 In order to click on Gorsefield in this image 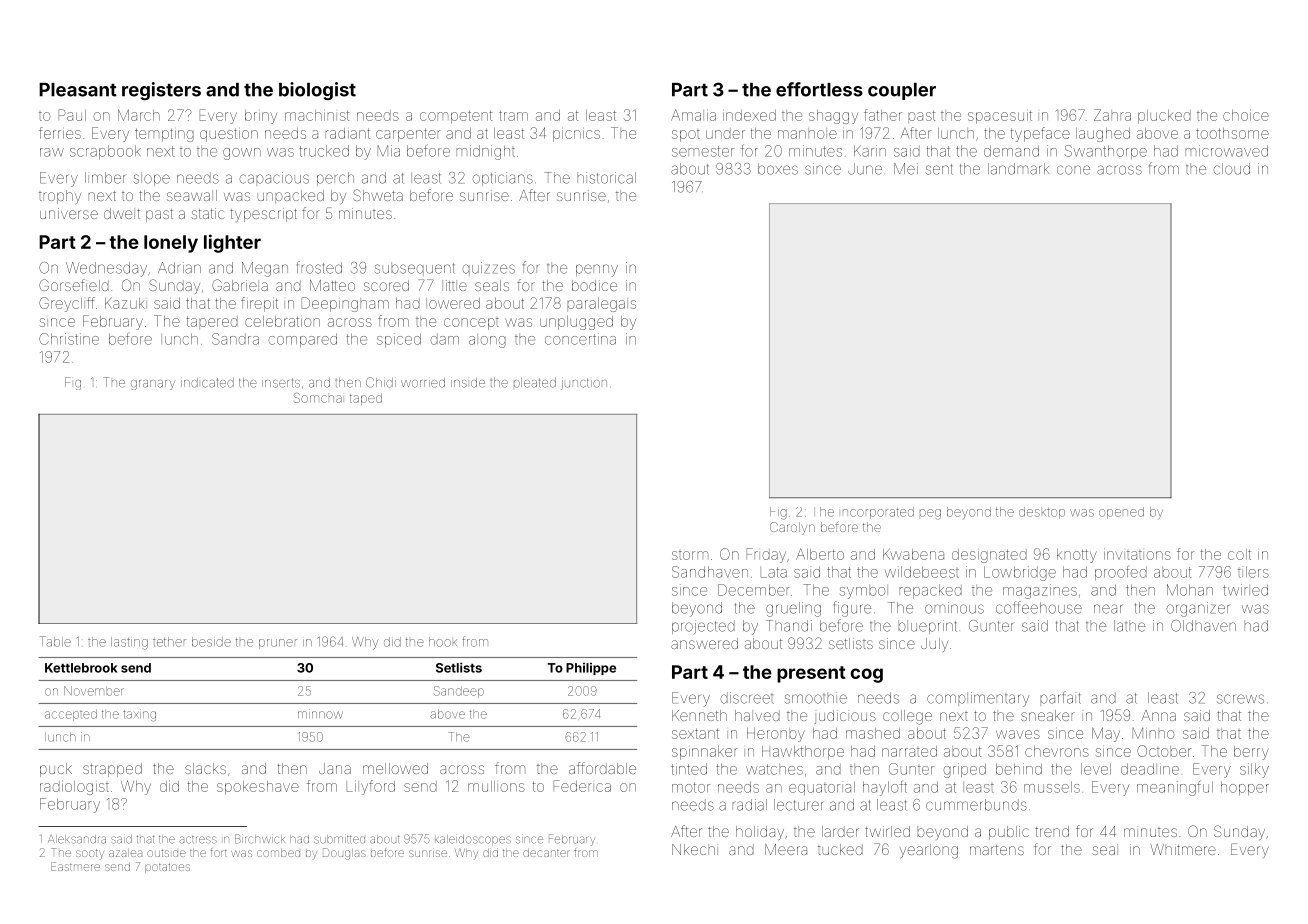, I will do `click(74, 285)`.
